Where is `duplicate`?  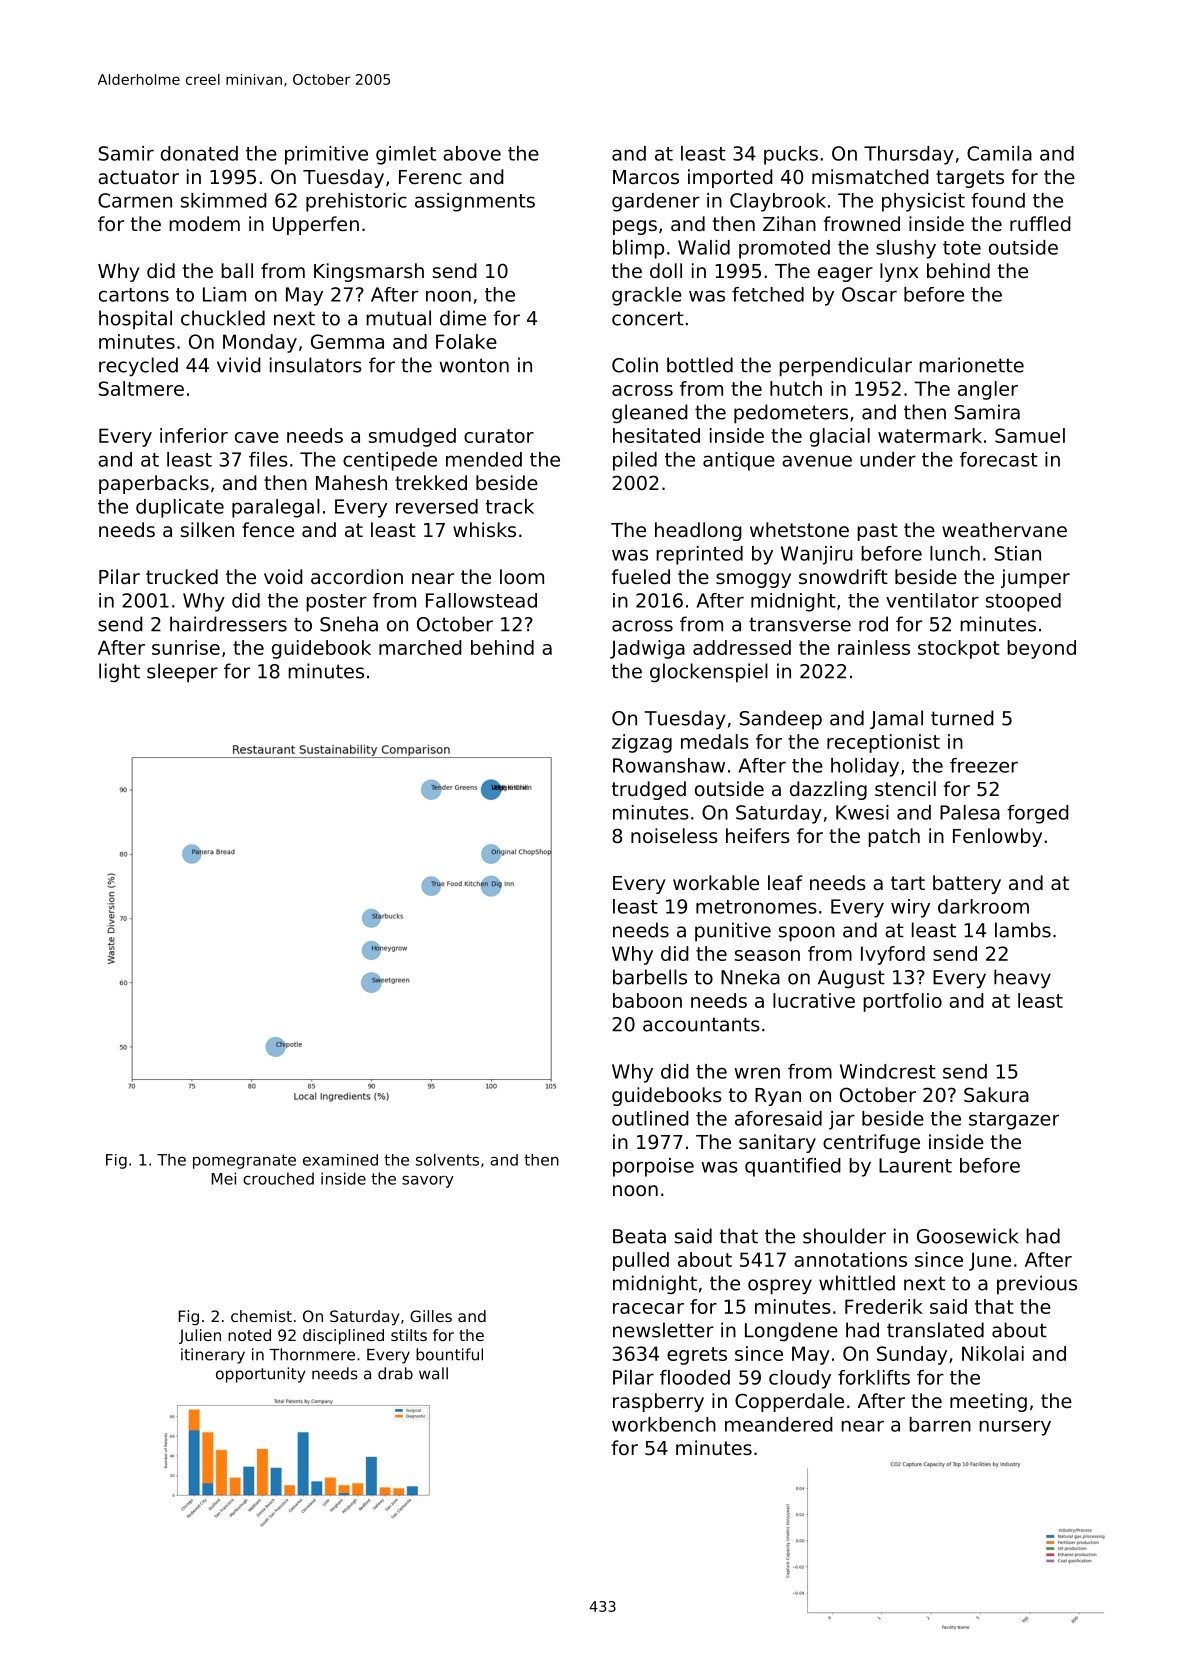 duplicate is located at coordinates (180, 508).
